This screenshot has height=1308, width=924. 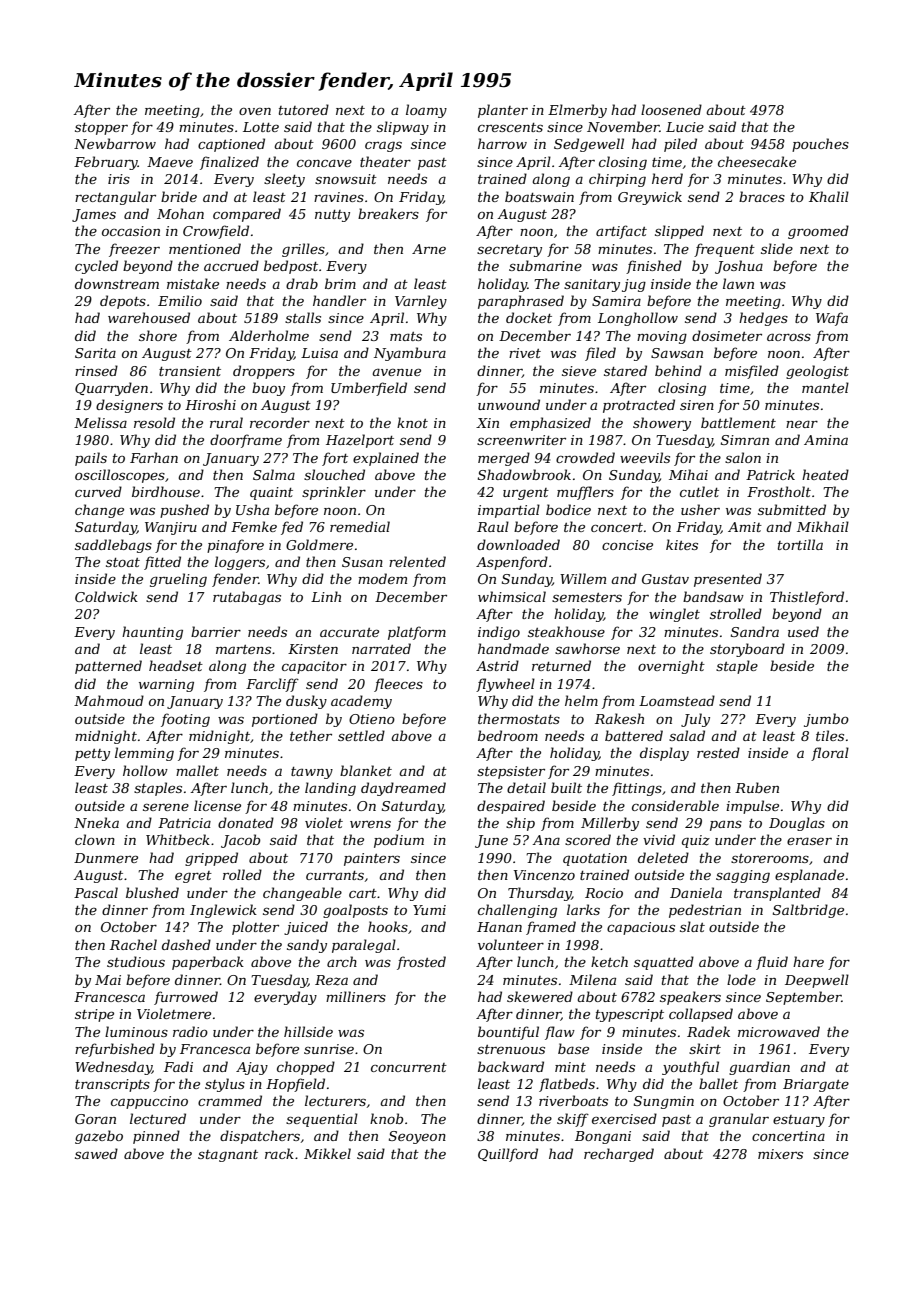 I want to click on hedges, so click(x=763, y=319).
